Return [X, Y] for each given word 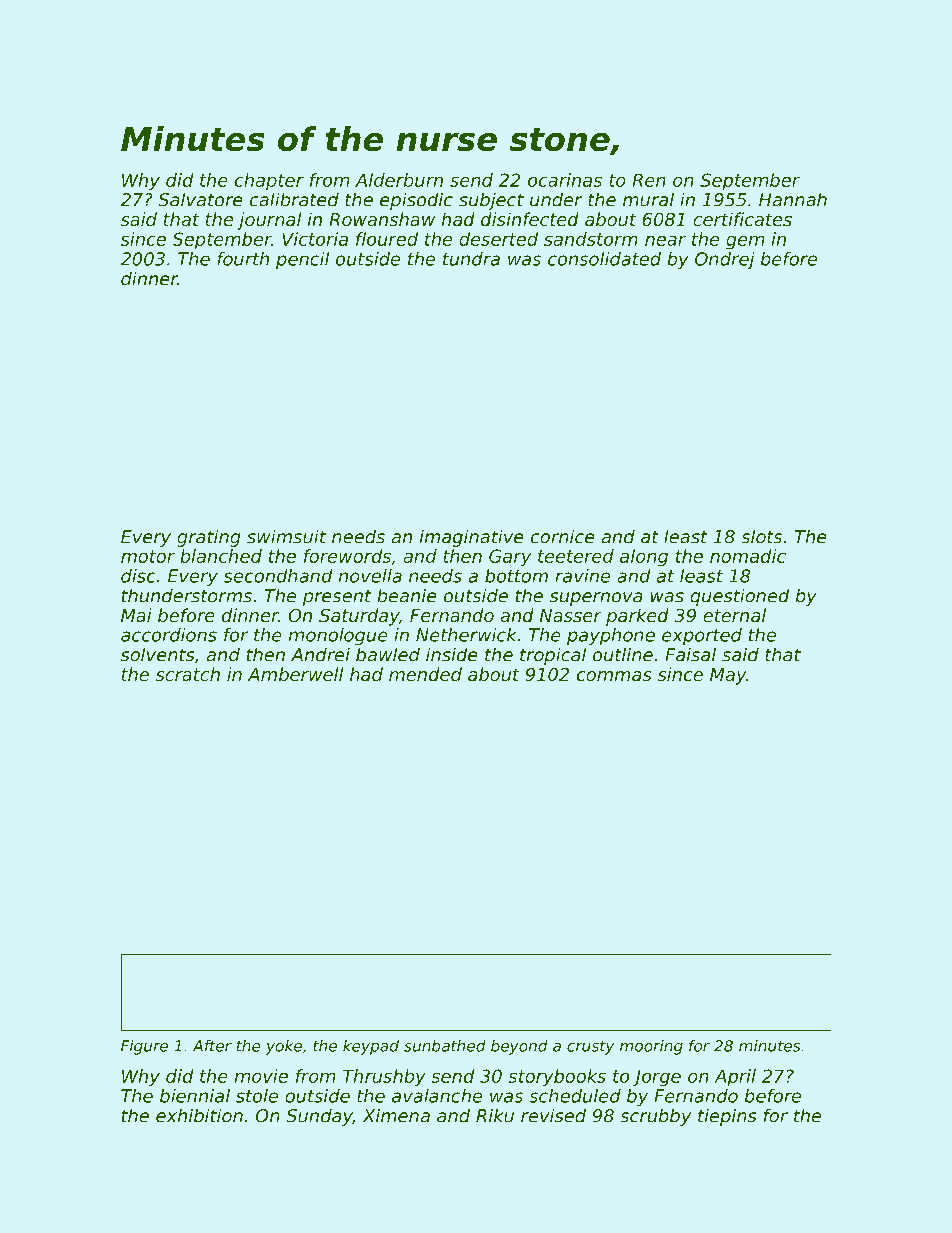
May [728, 676]
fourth [243, 259]
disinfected [530, 219]
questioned [740, 597]
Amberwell [295, 674]
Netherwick [466, 635]
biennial [195, 1096]
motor [148, 556]
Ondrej [725, 260]
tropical [553, 656]
